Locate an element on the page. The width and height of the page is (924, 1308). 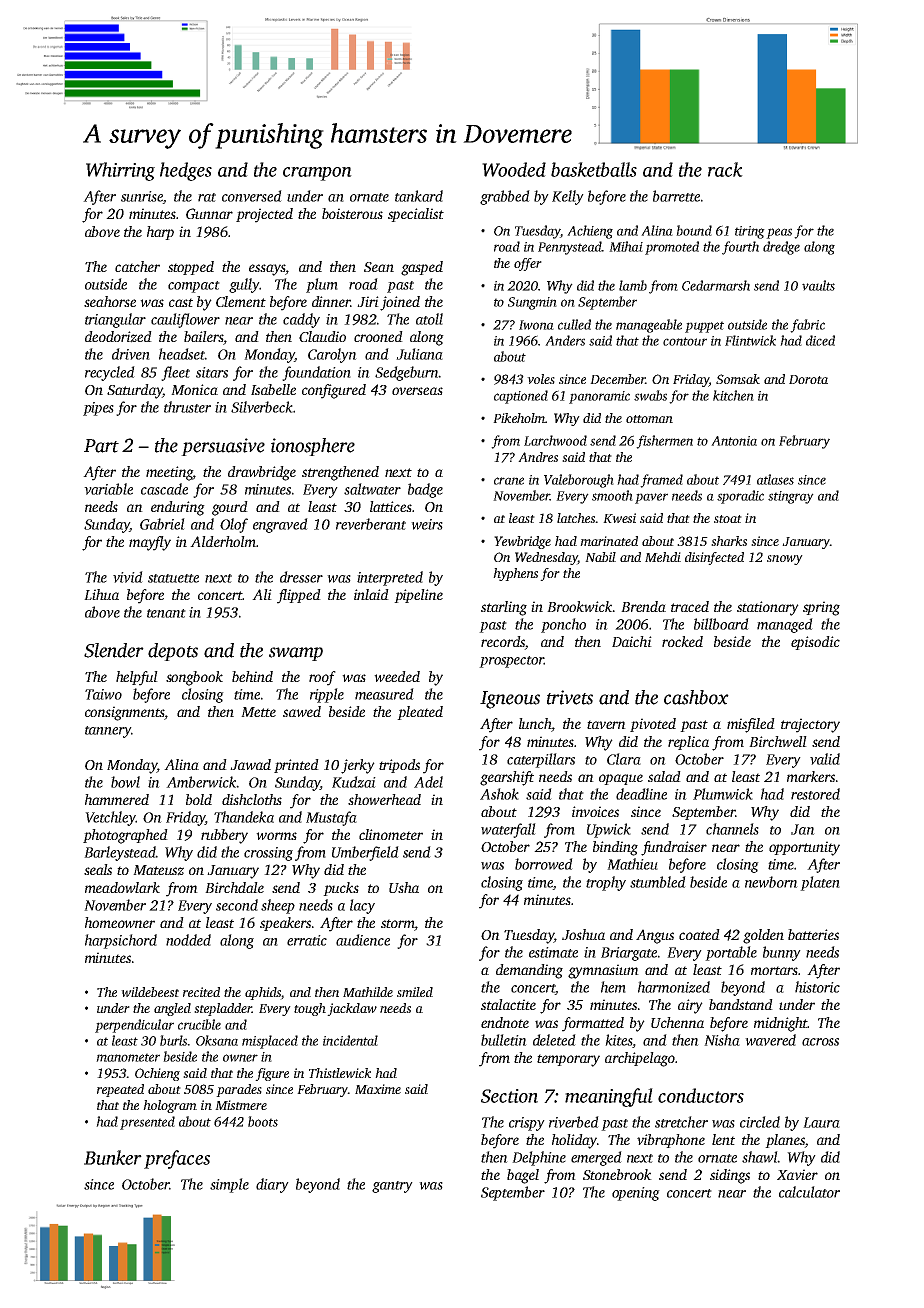
badge is located at coordinates (425, 490).
